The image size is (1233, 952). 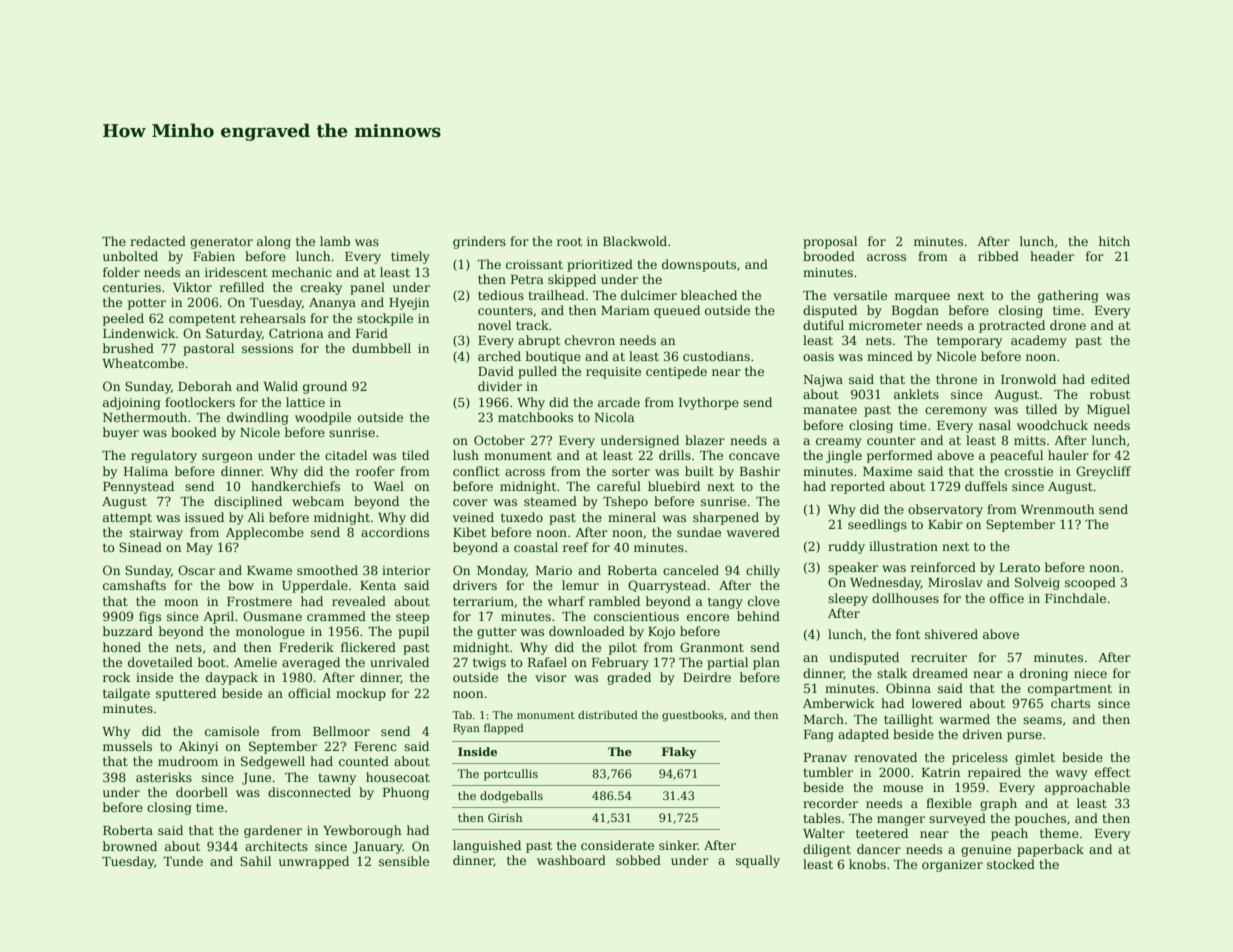 I want to click on doorbell, so click(x=202, y=792).
